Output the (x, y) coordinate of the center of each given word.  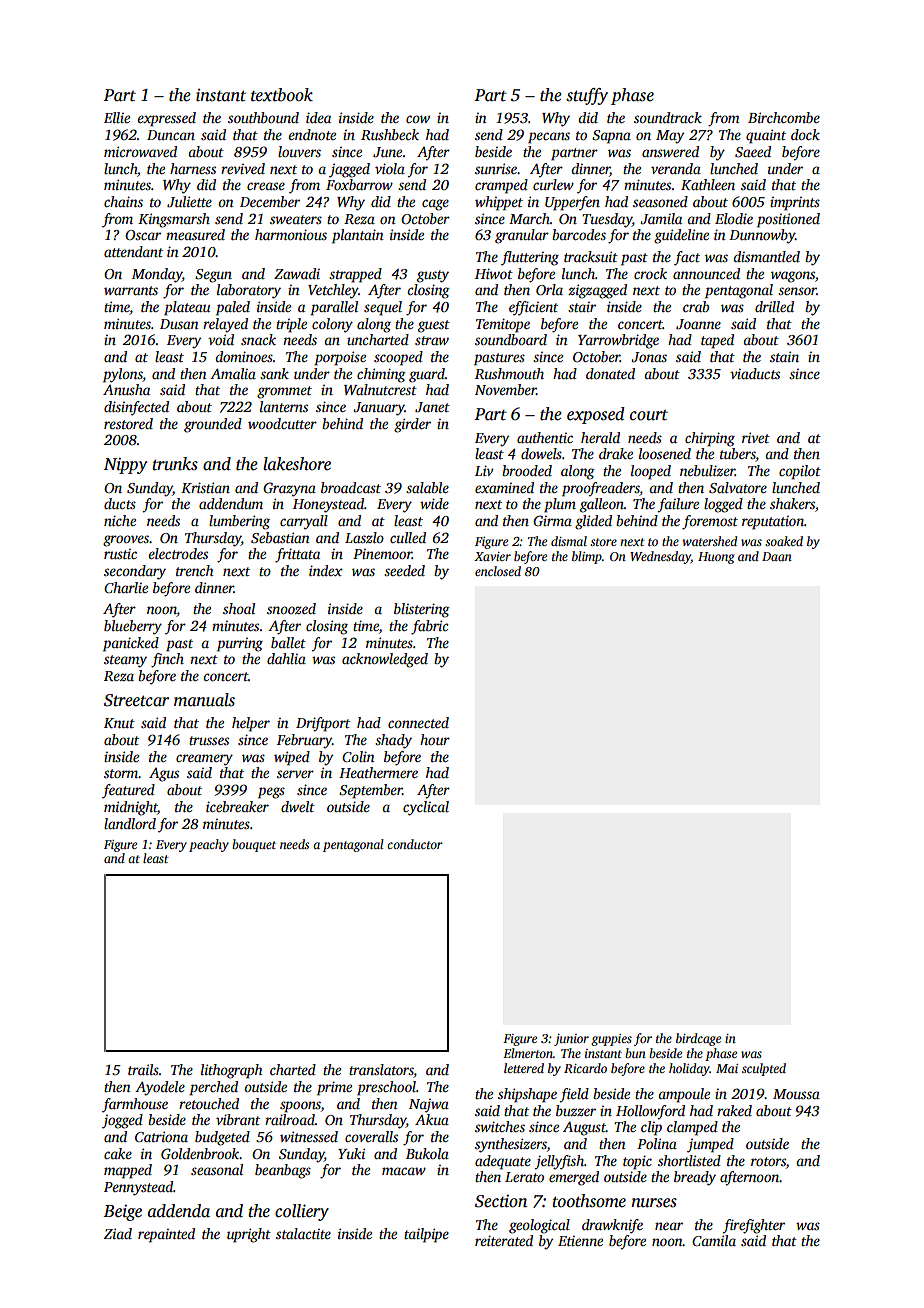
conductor (415, 844)
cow (418, 119)
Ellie (117, 117)
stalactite (303, 1233)
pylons (123, 375)
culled (408, 537)
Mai (727, 1068)
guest (434, 326)
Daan (777, 556)
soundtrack (668, 117)
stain (784, 356)
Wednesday (660, 557)
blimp (587, 557)
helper (251, 724)
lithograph (231, 1071)
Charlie (126, 587)
